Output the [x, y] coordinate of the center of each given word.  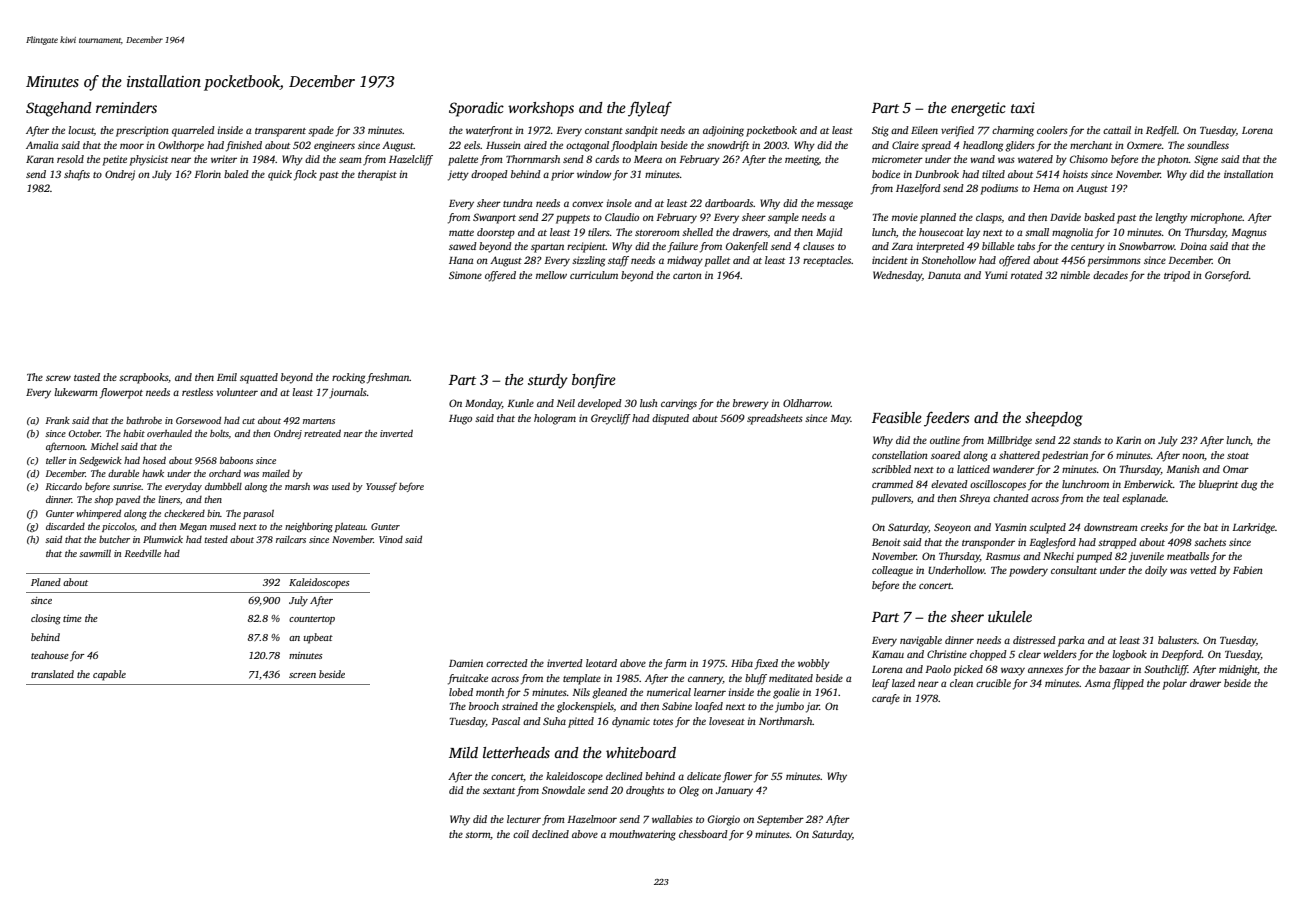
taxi [1023, 107]
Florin [207, 174]
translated [52, 674]
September [780, 820]
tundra [517, 203]
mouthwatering [642, 835]
